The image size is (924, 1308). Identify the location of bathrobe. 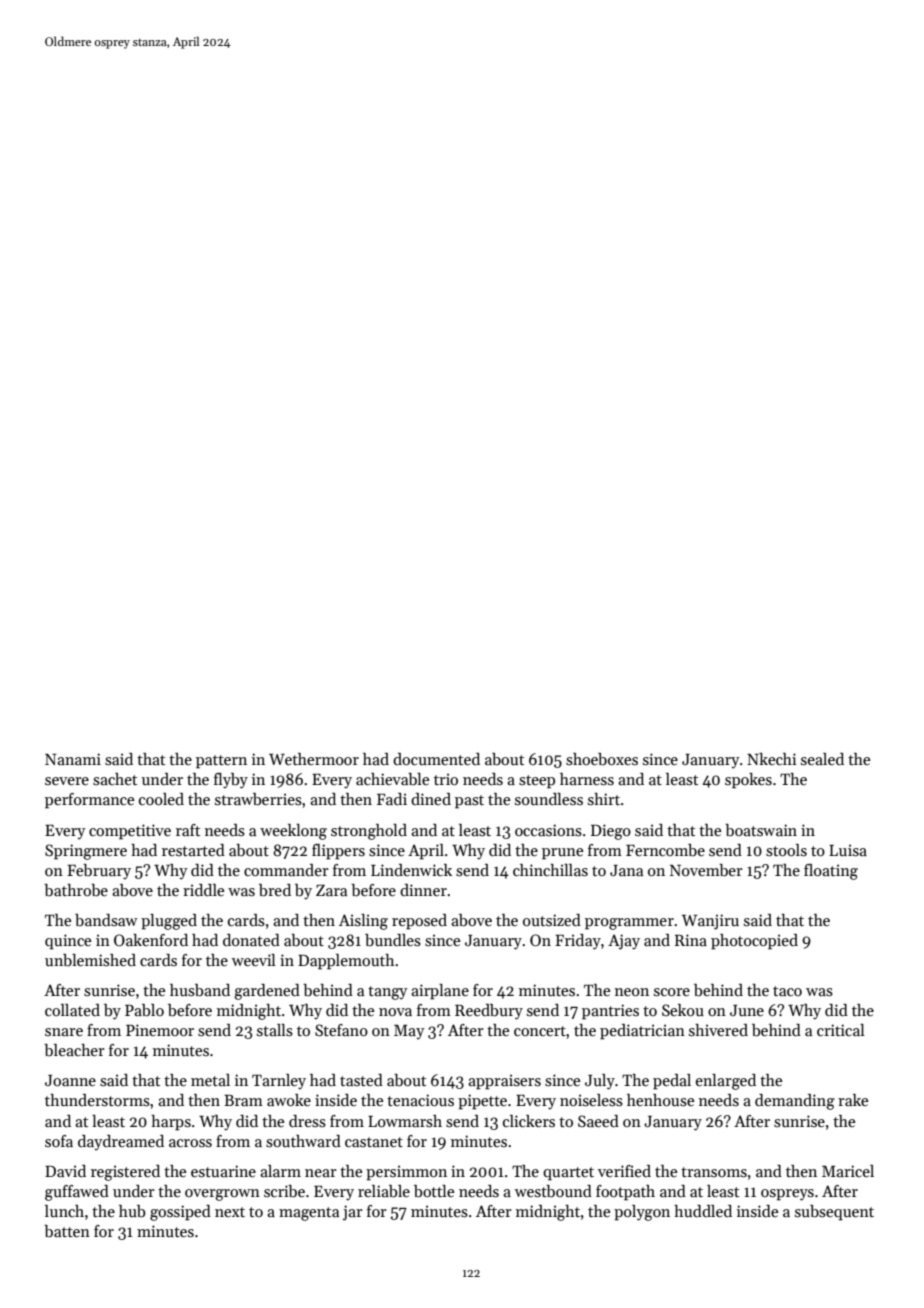
(76, 890).
